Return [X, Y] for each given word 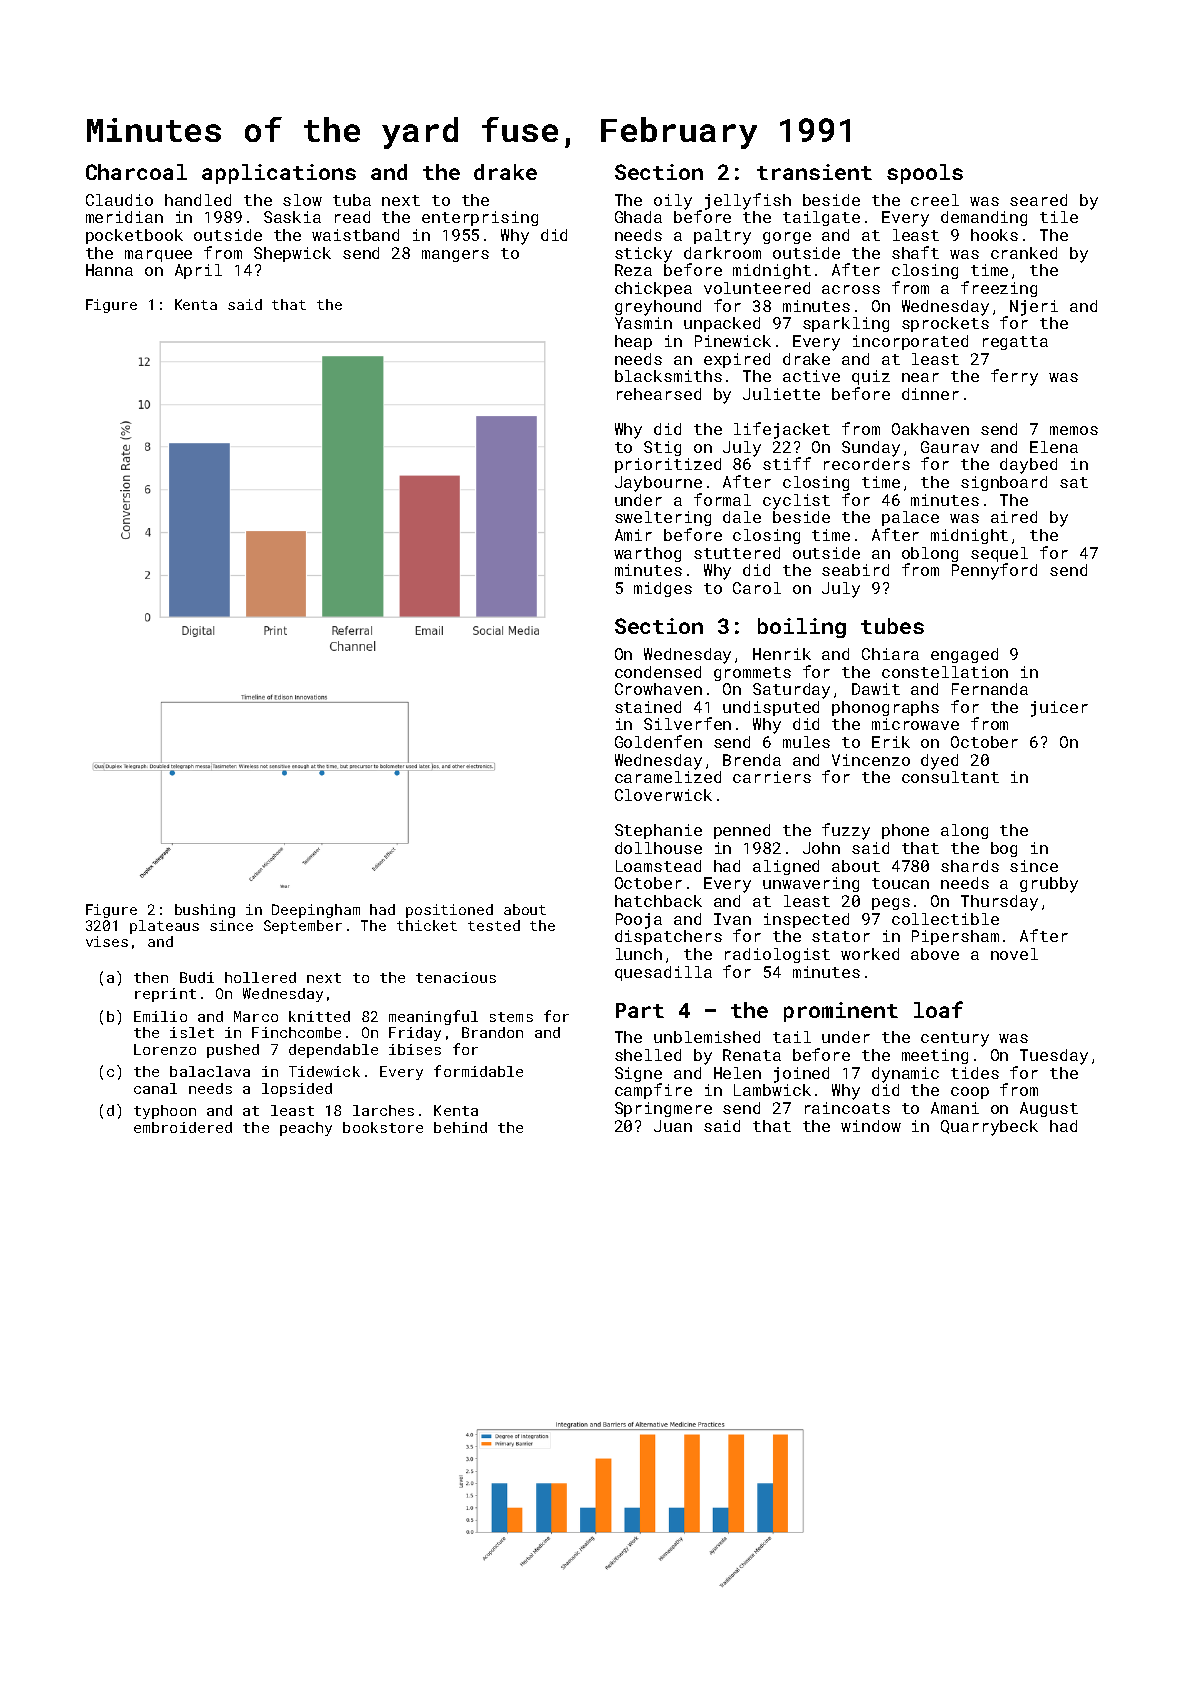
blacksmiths [668, 376]
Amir [633, 535]
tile [1059, 217]
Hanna [109, 270]
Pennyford [994, 571]
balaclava [210, 1071]
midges [663, 589]
